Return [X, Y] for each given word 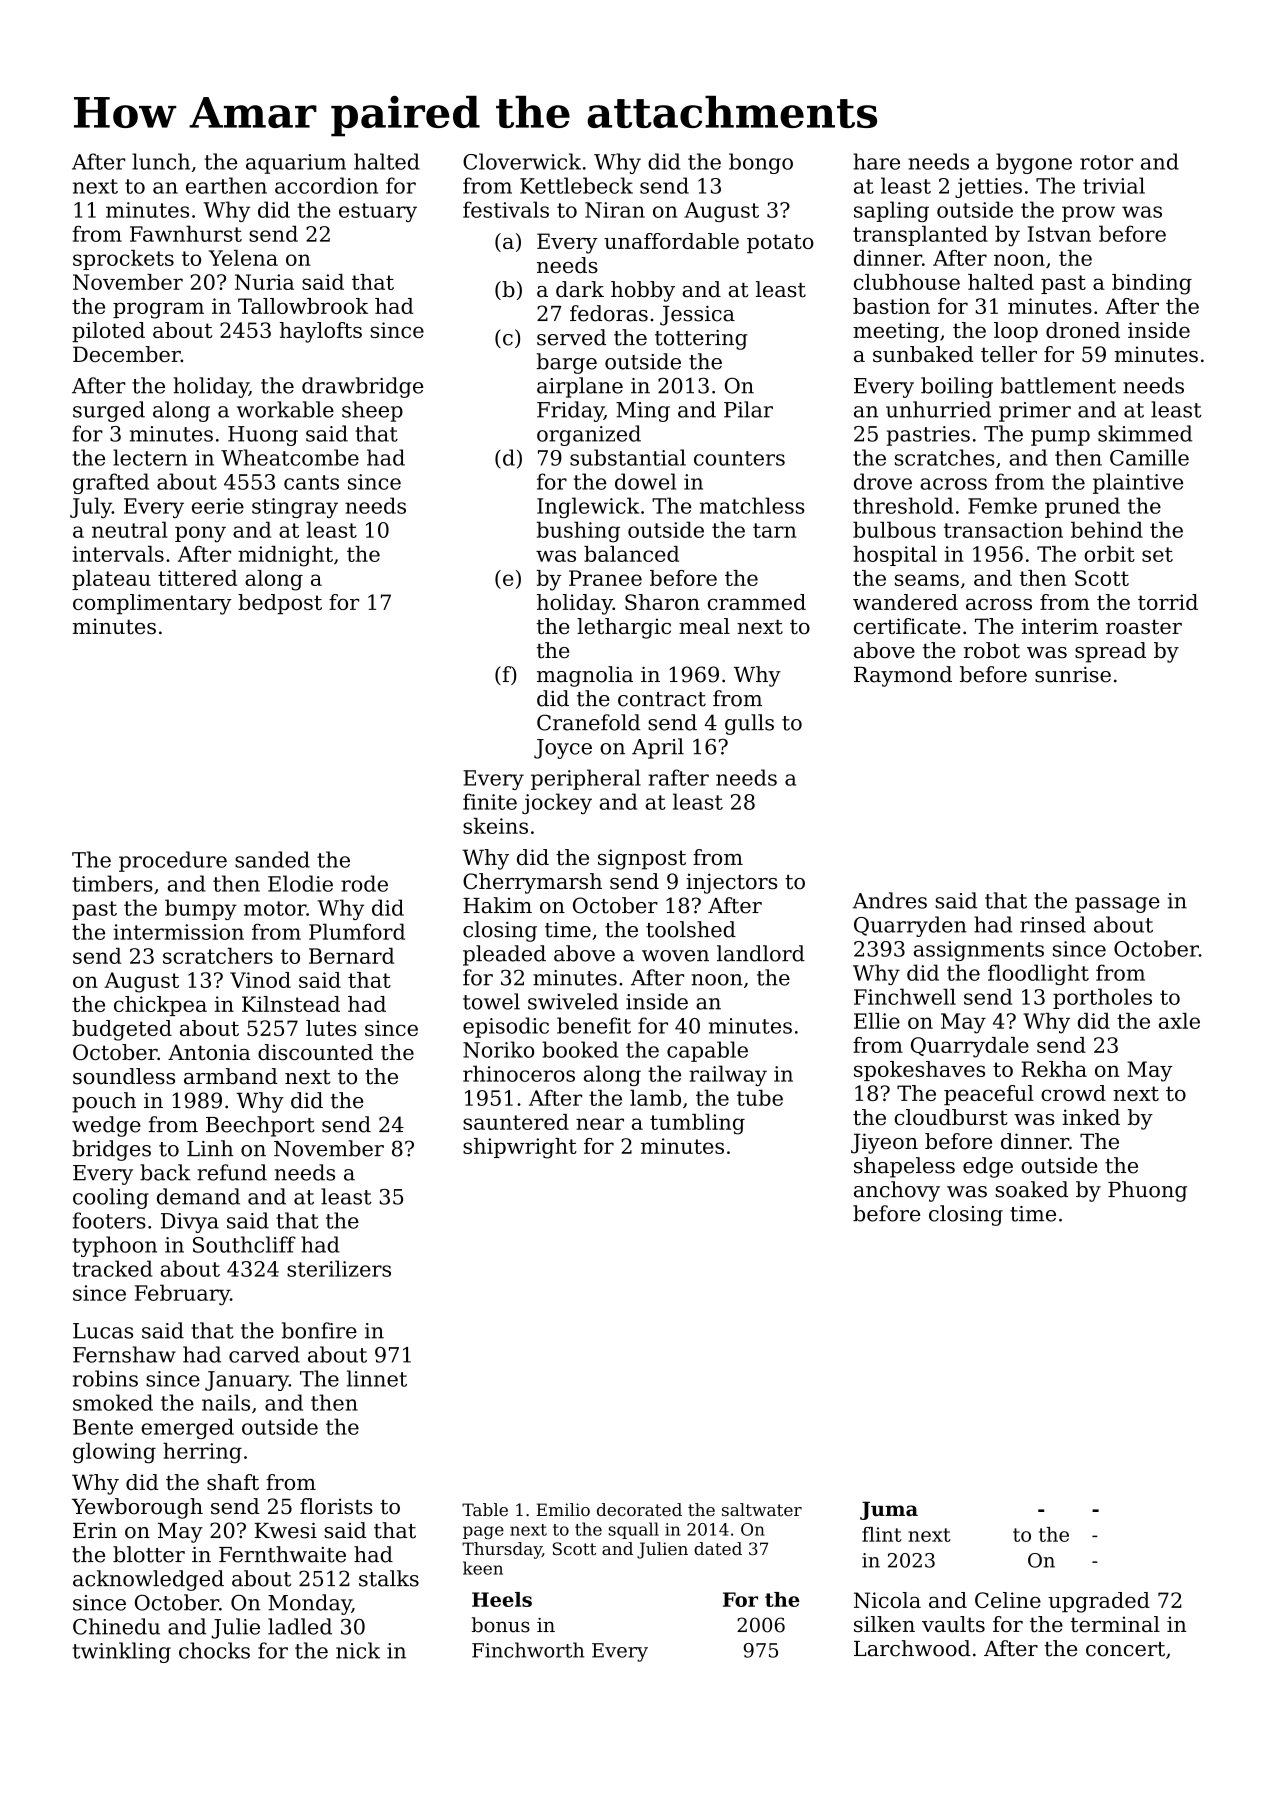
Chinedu [116, 1626]
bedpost [280, 604]
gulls [749, 724]
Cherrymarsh [532, 883]
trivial [1114, 185]
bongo [761, 163]
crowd [1073, 1093]
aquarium [296, 164]
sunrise [1073, 674]
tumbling [697, 1124]
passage [1117, 905]
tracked [112, 1268]
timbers [112, 883]
